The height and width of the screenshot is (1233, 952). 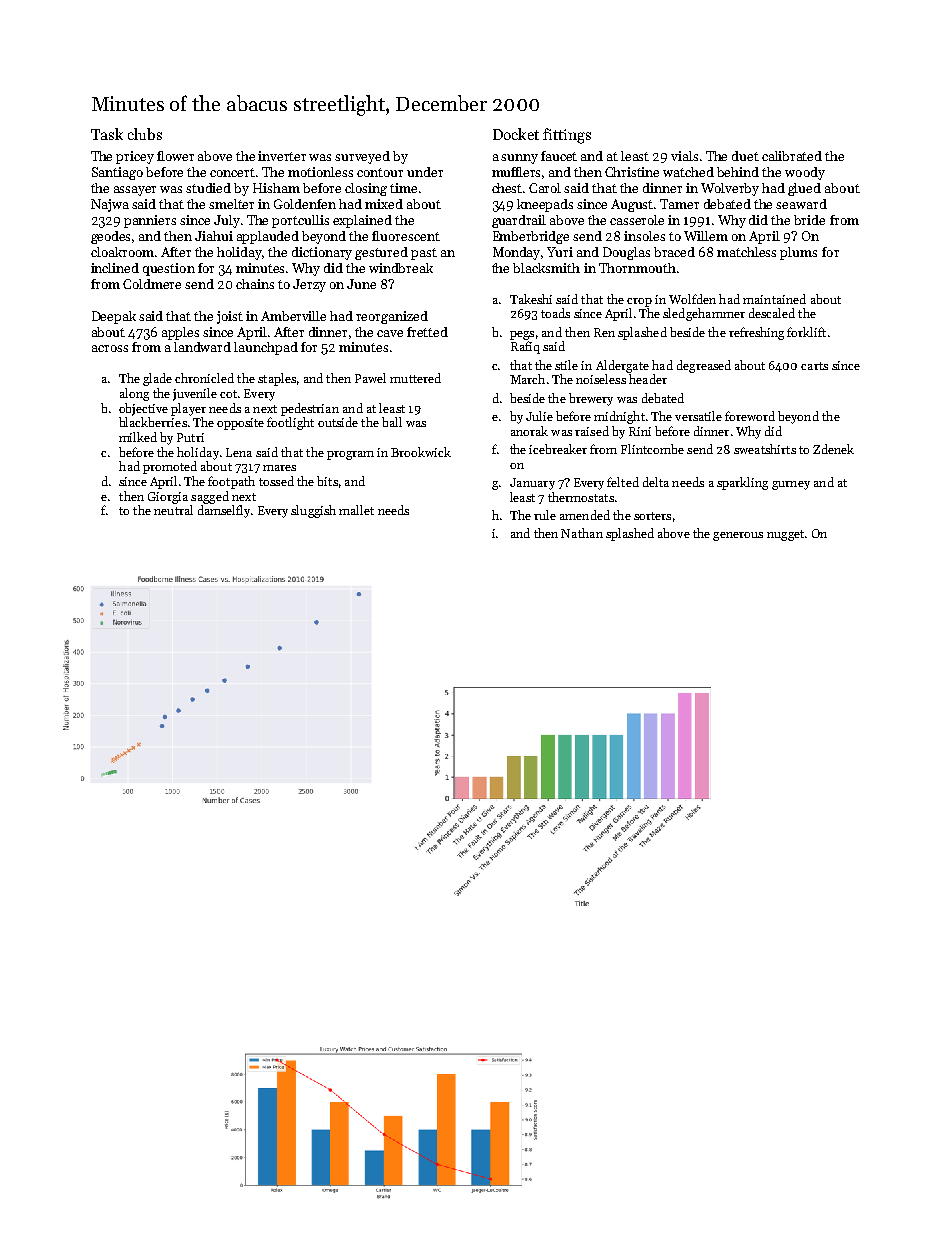 I want to click on Brookwick, so click(x=421, y=452).
